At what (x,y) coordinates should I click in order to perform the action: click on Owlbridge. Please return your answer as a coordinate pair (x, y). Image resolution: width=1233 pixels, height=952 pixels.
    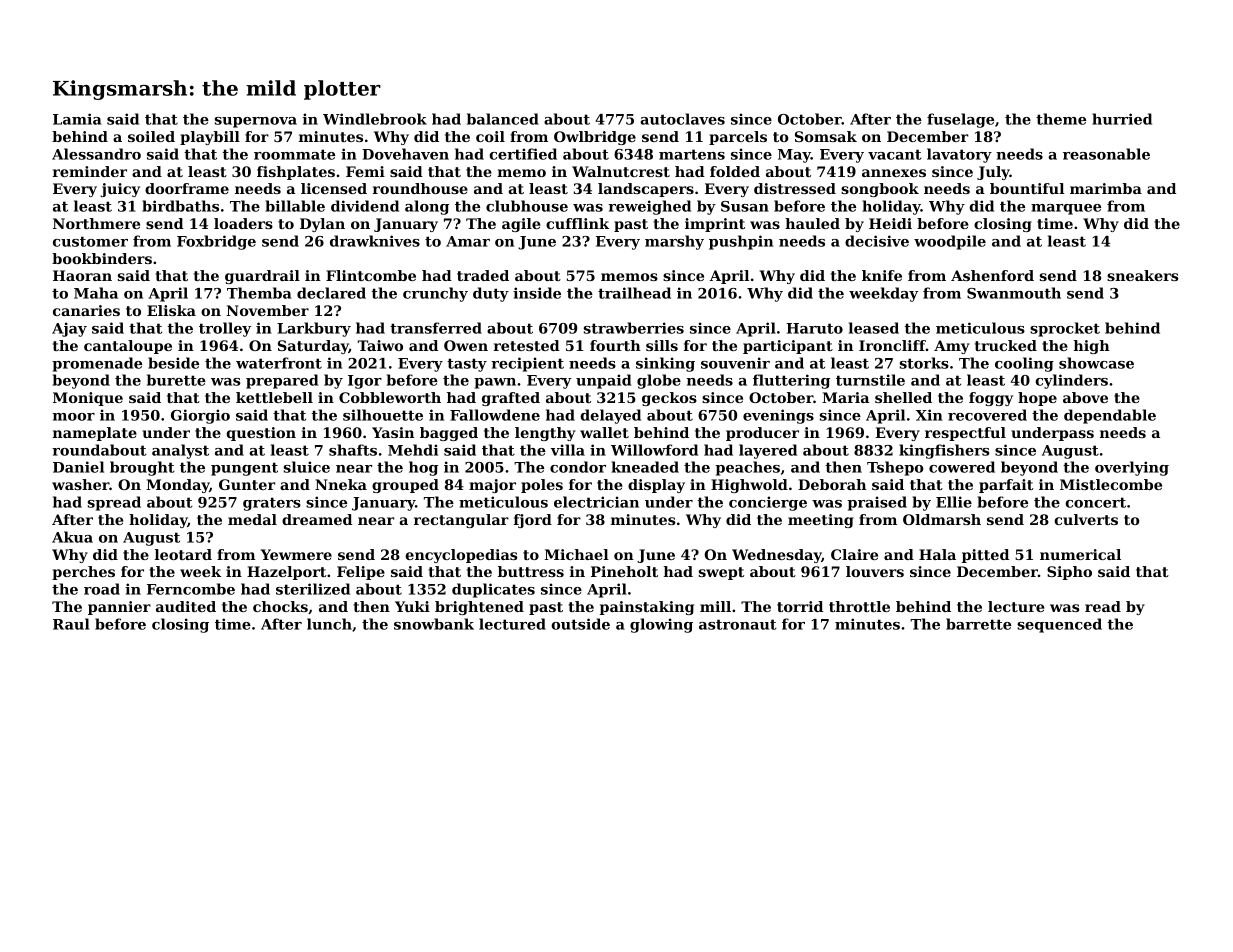
    Looking at the image, I should click on (595, 138).
